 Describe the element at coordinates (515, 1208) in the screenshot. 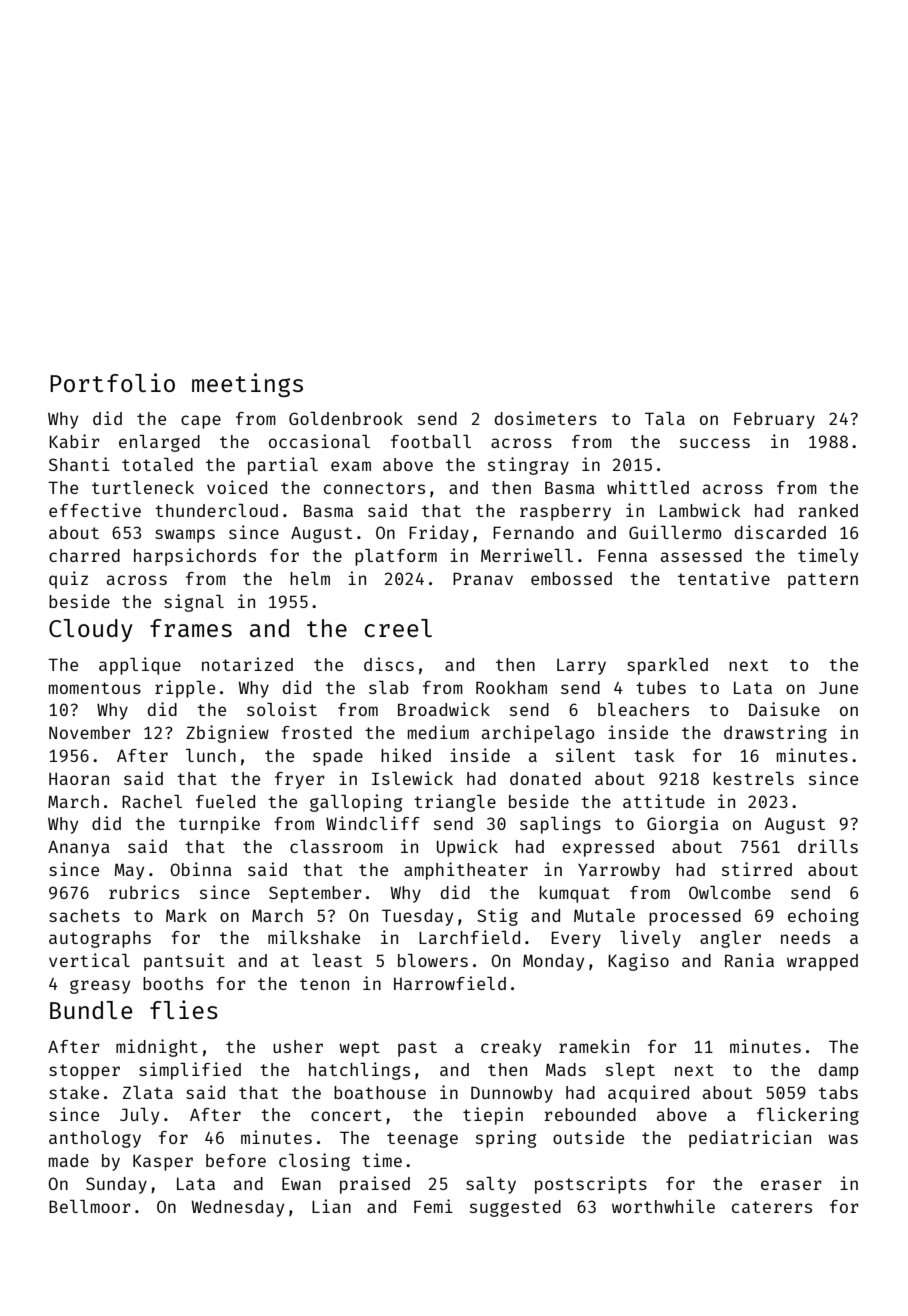

I see `suggested` at that location.
